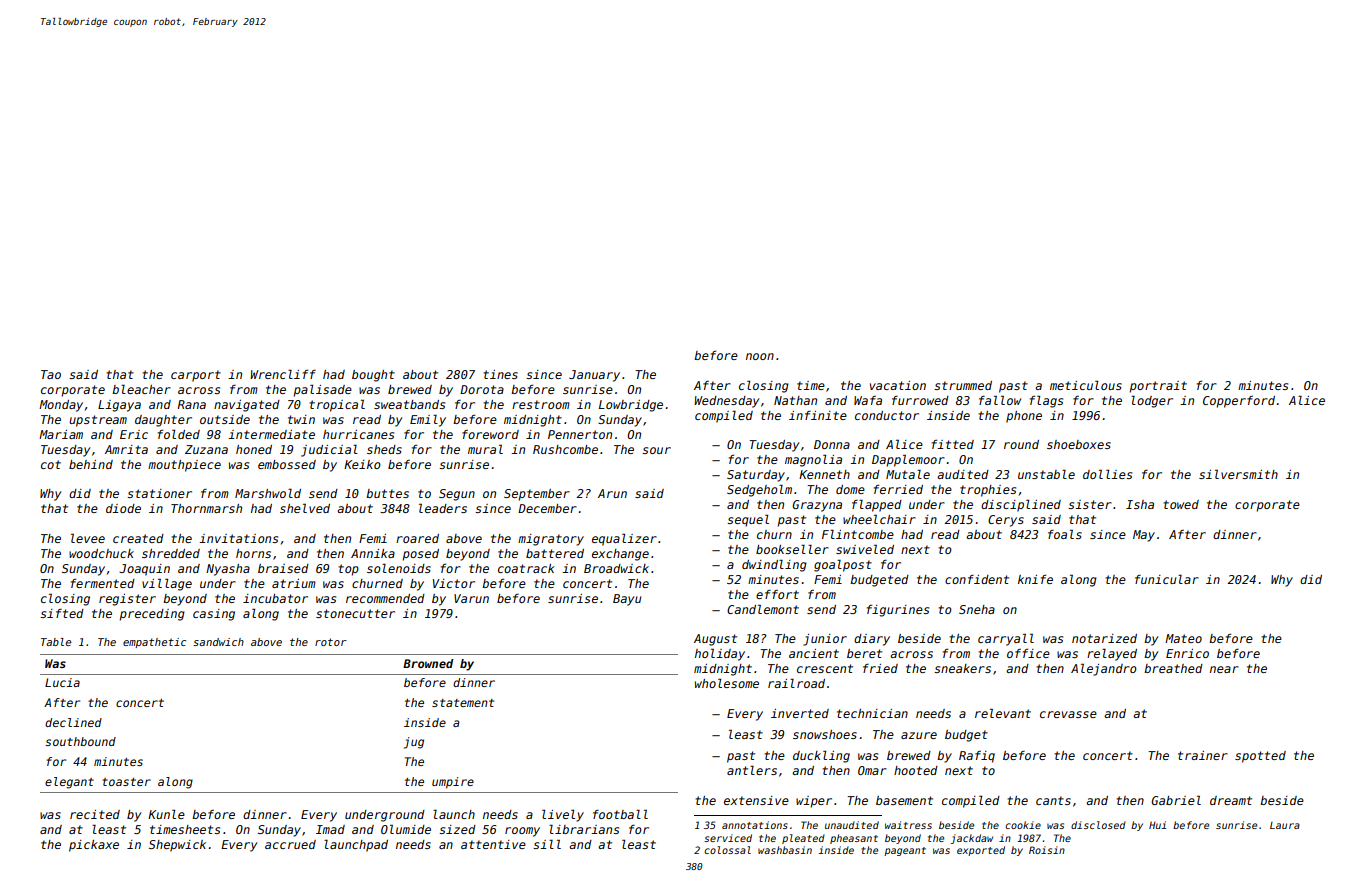 The width and height of the screenshot is (1372, 887). Describe the element at coordinates (555, 553) in the screenshot. I see `battered` at that location.
